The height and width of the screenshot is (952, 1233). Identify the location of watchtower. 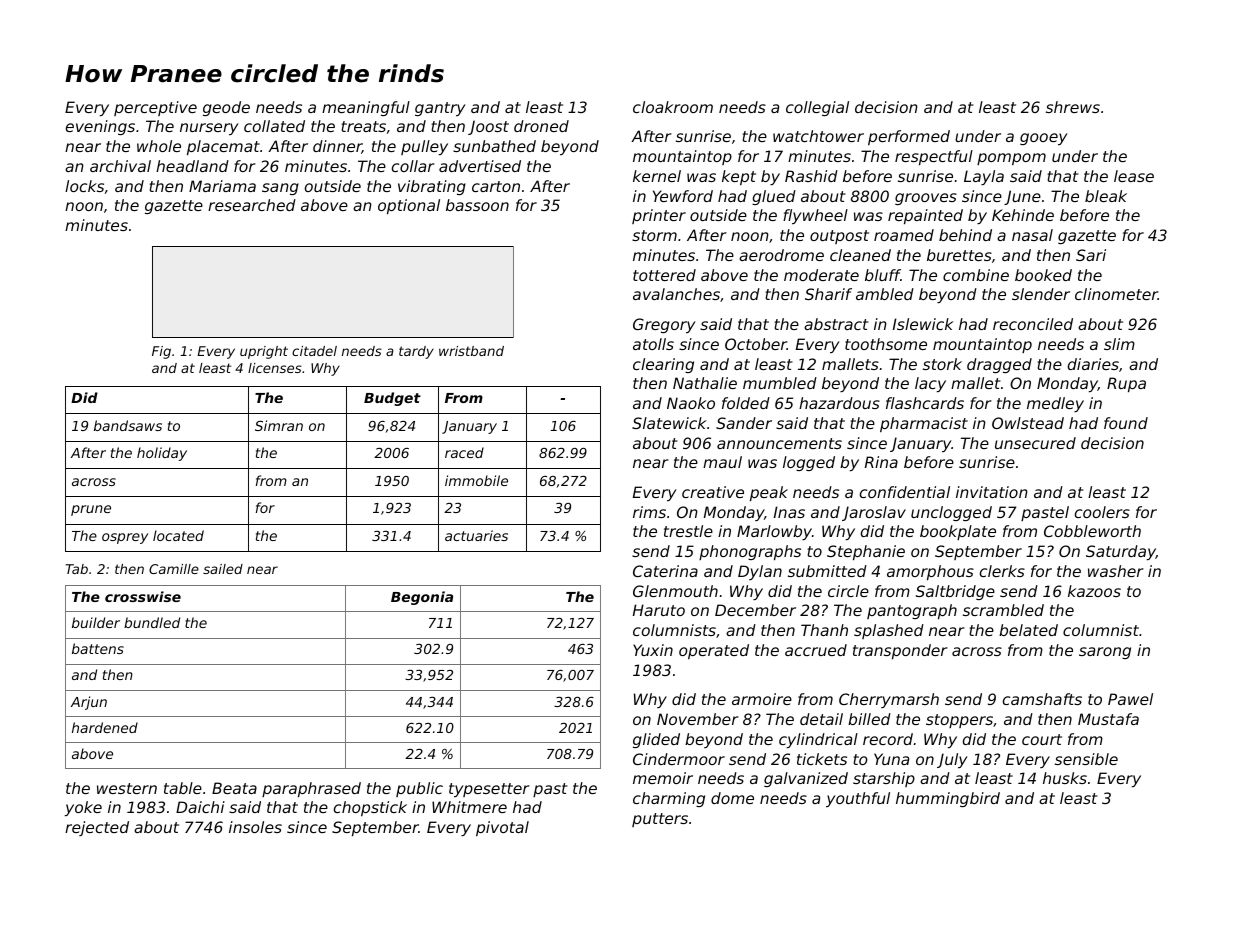
(818, 136).
